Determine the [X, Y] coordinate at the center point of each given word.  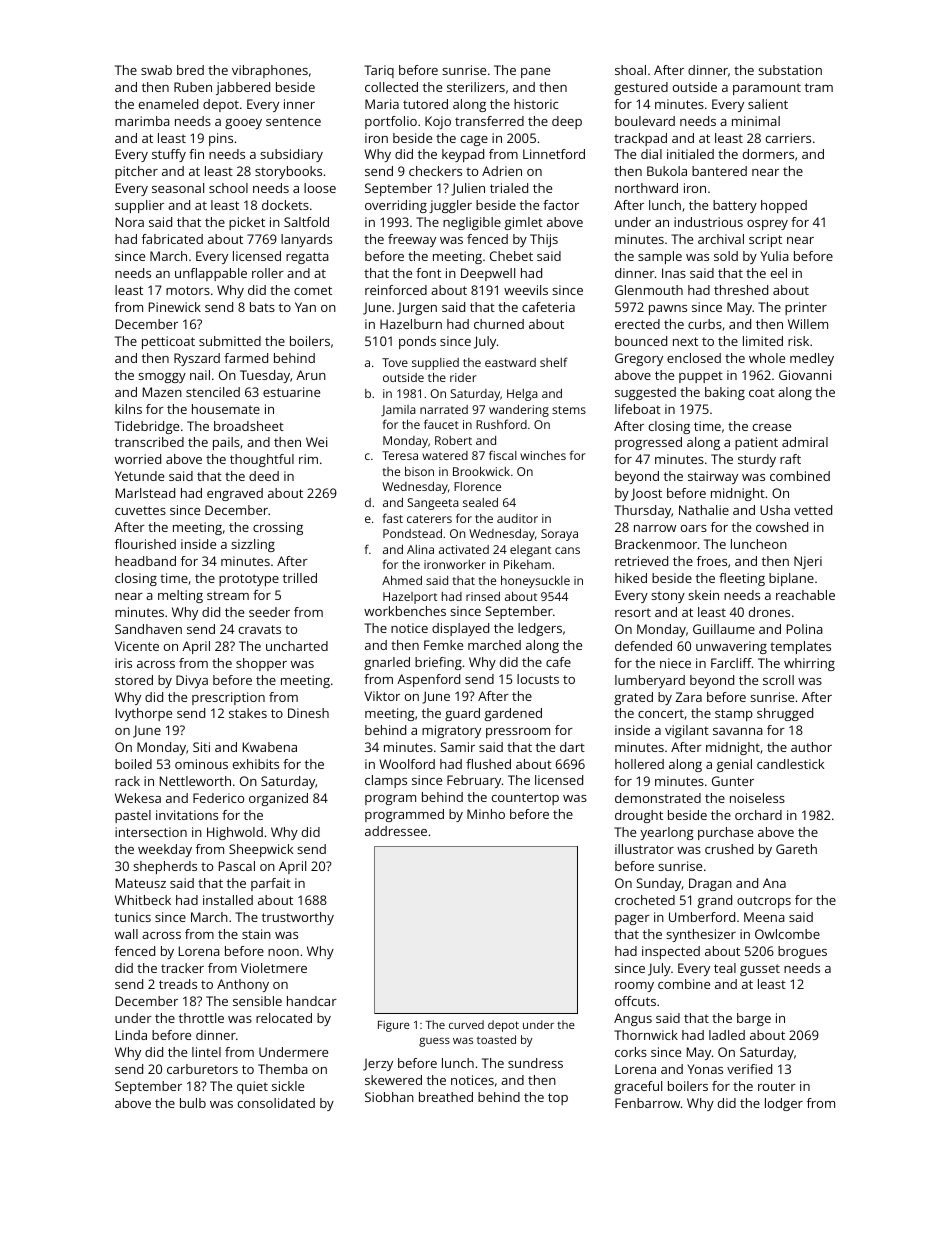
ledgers [540, 629]
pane [535, 73]
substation [790, 70]
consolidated [276, 1103]
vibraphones [270, 71]
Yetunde [139, 476]
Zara [689, 697]
